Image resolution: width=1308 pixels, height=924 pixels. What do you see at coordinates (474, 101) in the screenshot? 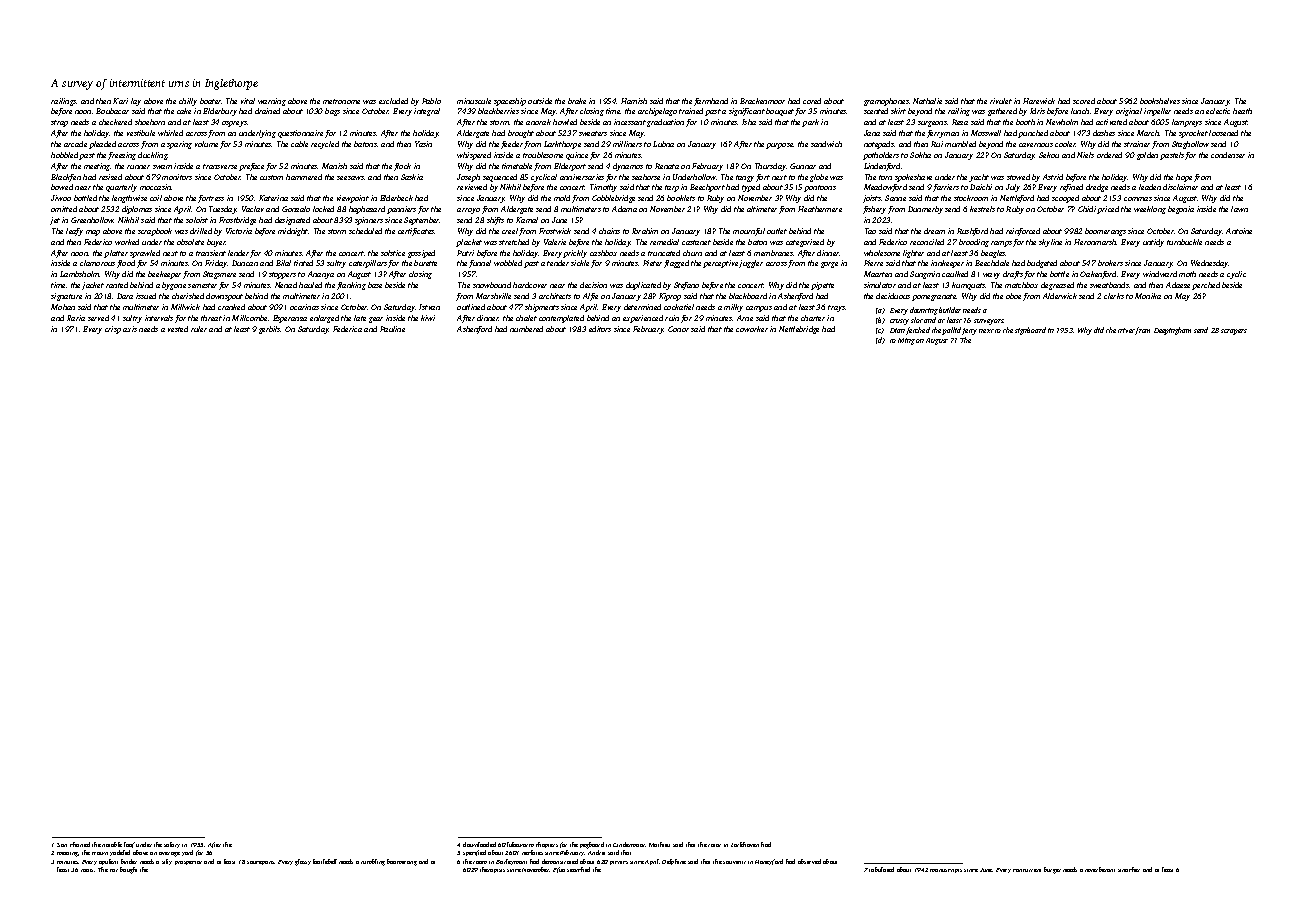
I see `minuscule` at bounding box center [474, 101].
